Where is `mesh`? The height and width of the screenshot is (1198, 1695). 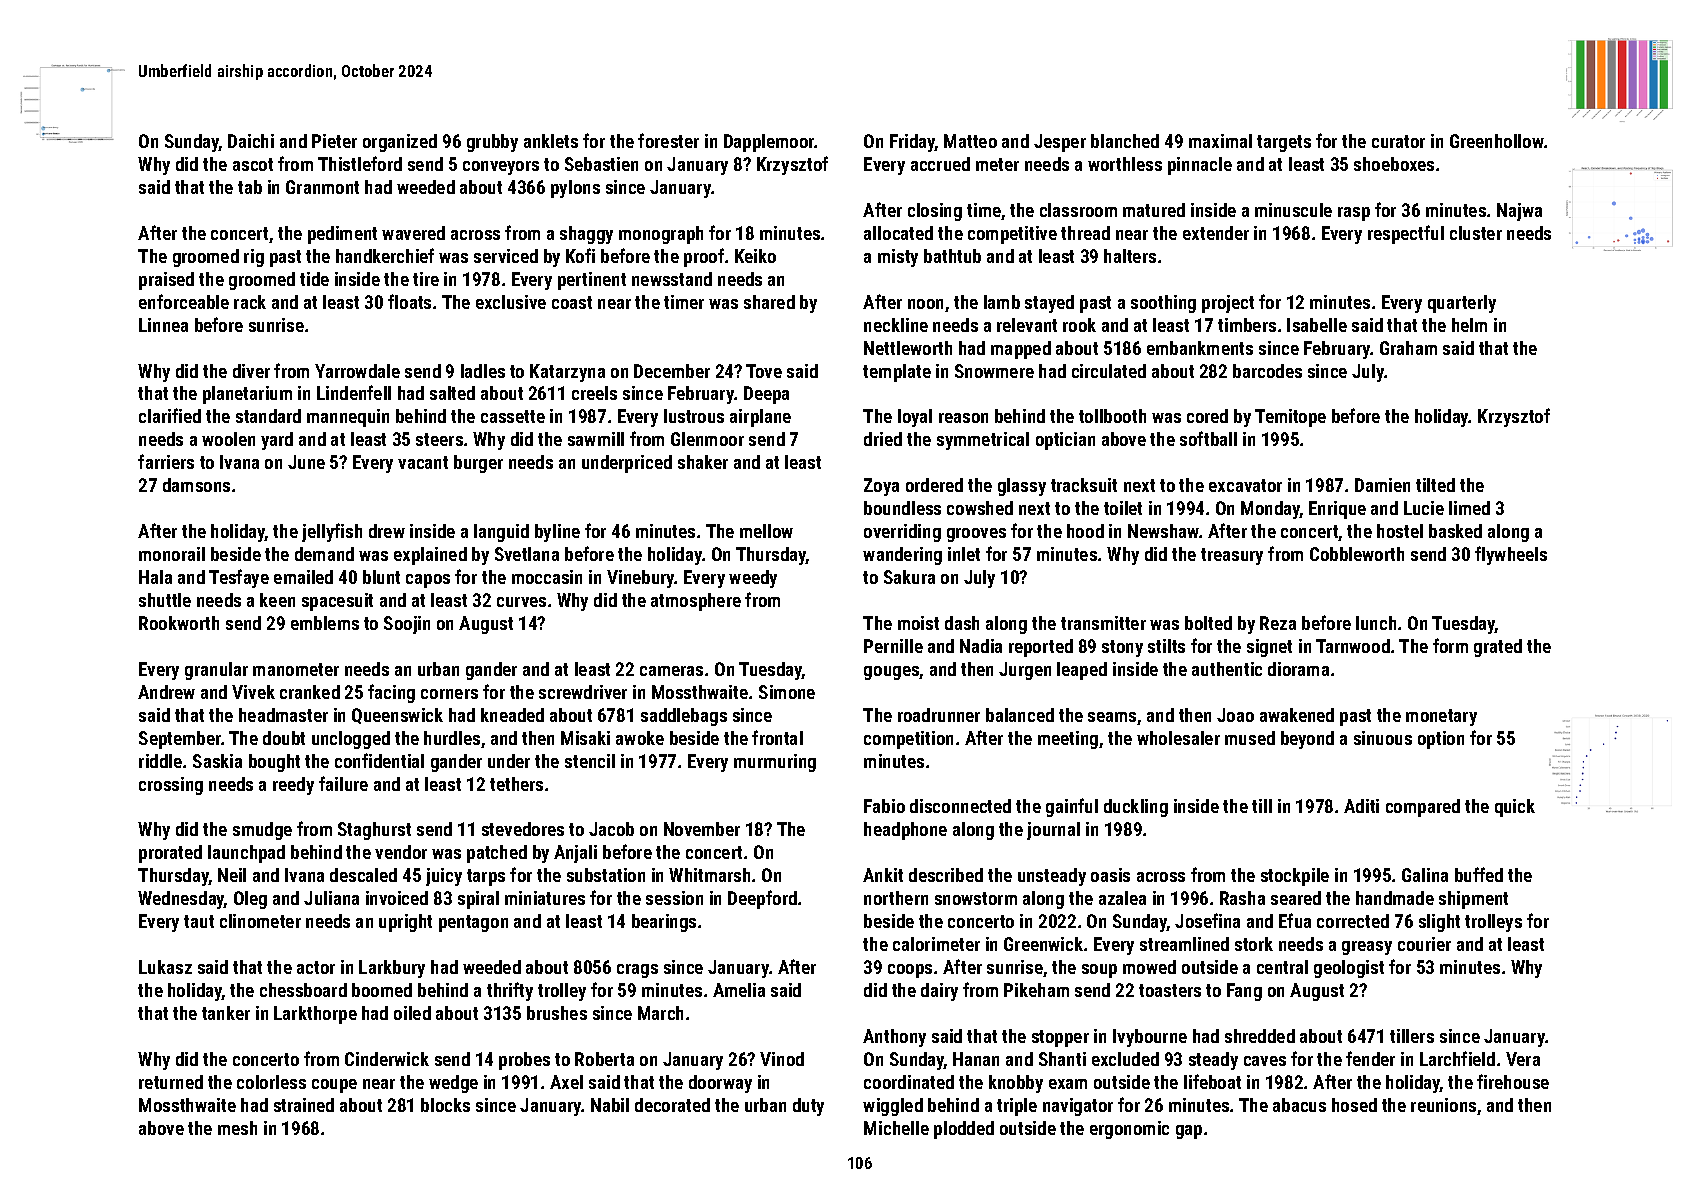 mesh is located at coordinates (237, 1128).
